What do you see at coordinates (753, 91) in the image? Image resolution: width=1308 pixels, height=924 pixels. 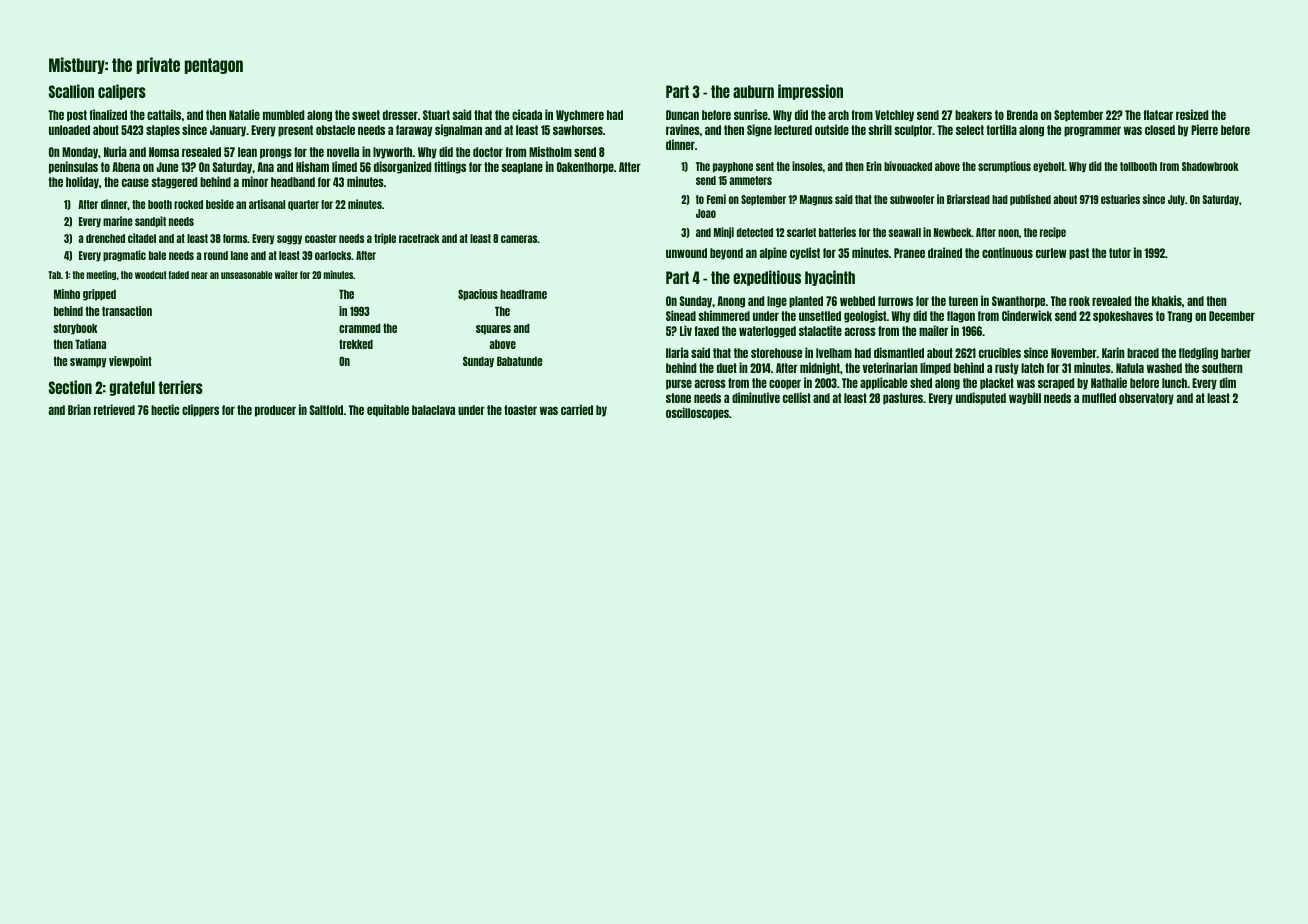 I see `auburn` at bounding box center [753, 91].
